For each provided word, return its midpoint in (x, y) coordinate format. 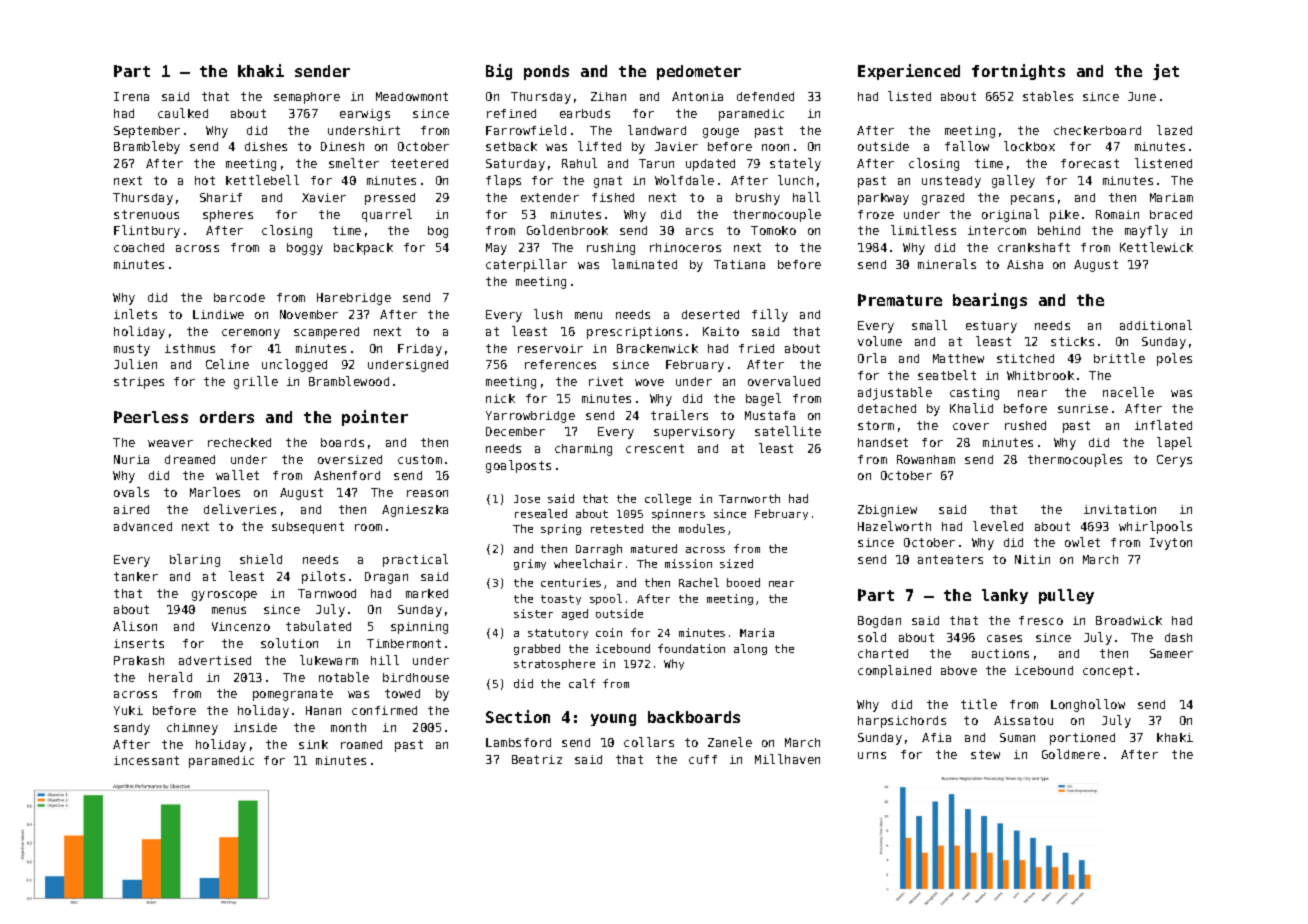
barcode (239, 297)
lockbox (1029, 146)
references (560, 364)
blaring (195, 560)
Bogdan (879, 622)
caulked (183, 113)
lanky (1005, 596)
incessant (146, 760)
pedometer (699, 72)
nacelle (1128, 392)
